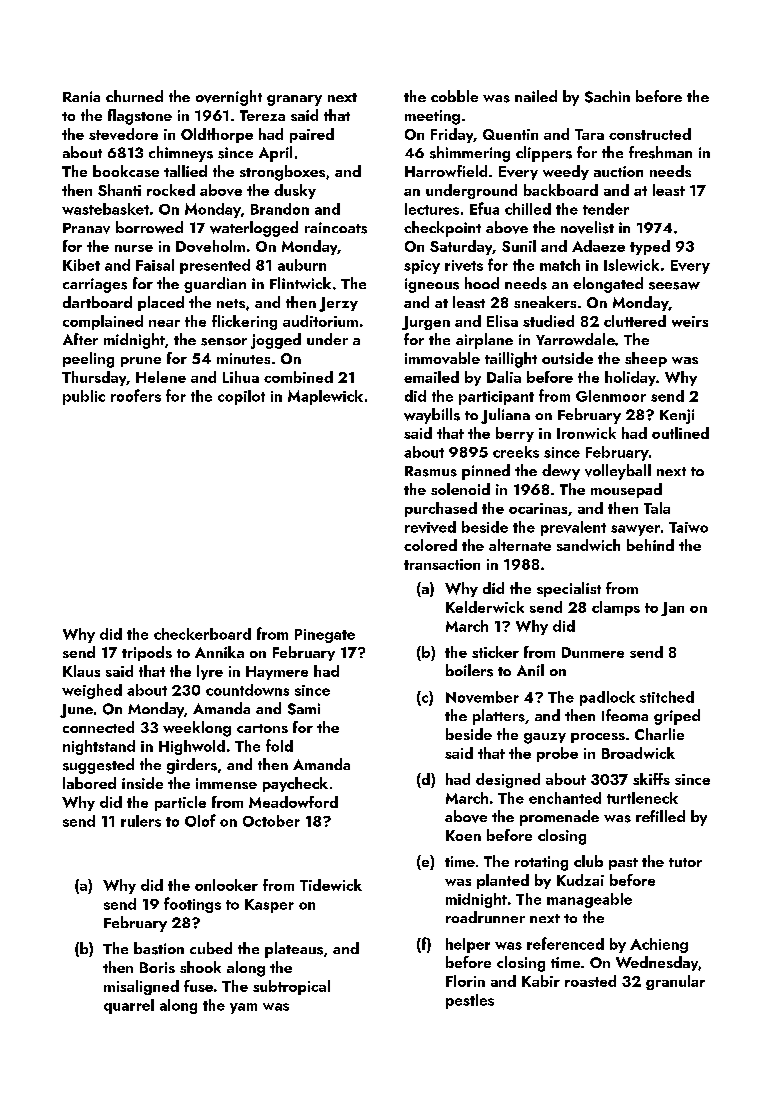 This screenshot has width=773, height=1097. Describe the element at coordinates (470, 1001) in the screenshot. I see `pestles` at that location.
